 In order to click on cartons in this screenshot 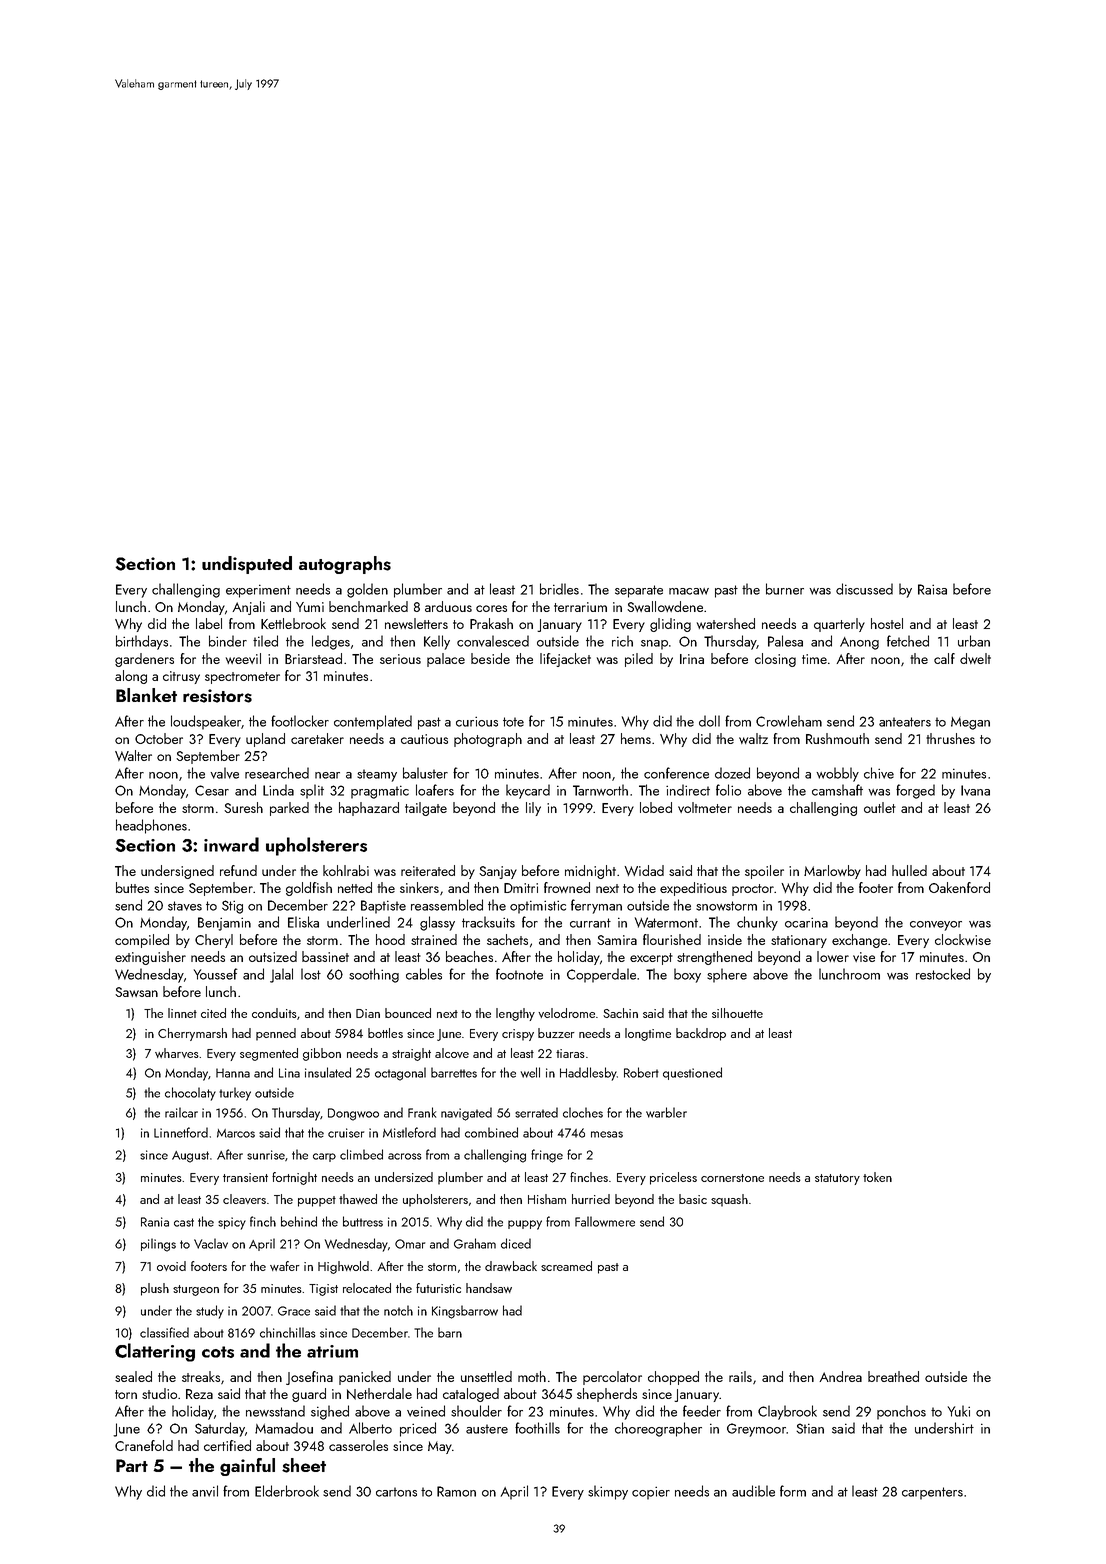, I will do `click(396, 1492)`.
